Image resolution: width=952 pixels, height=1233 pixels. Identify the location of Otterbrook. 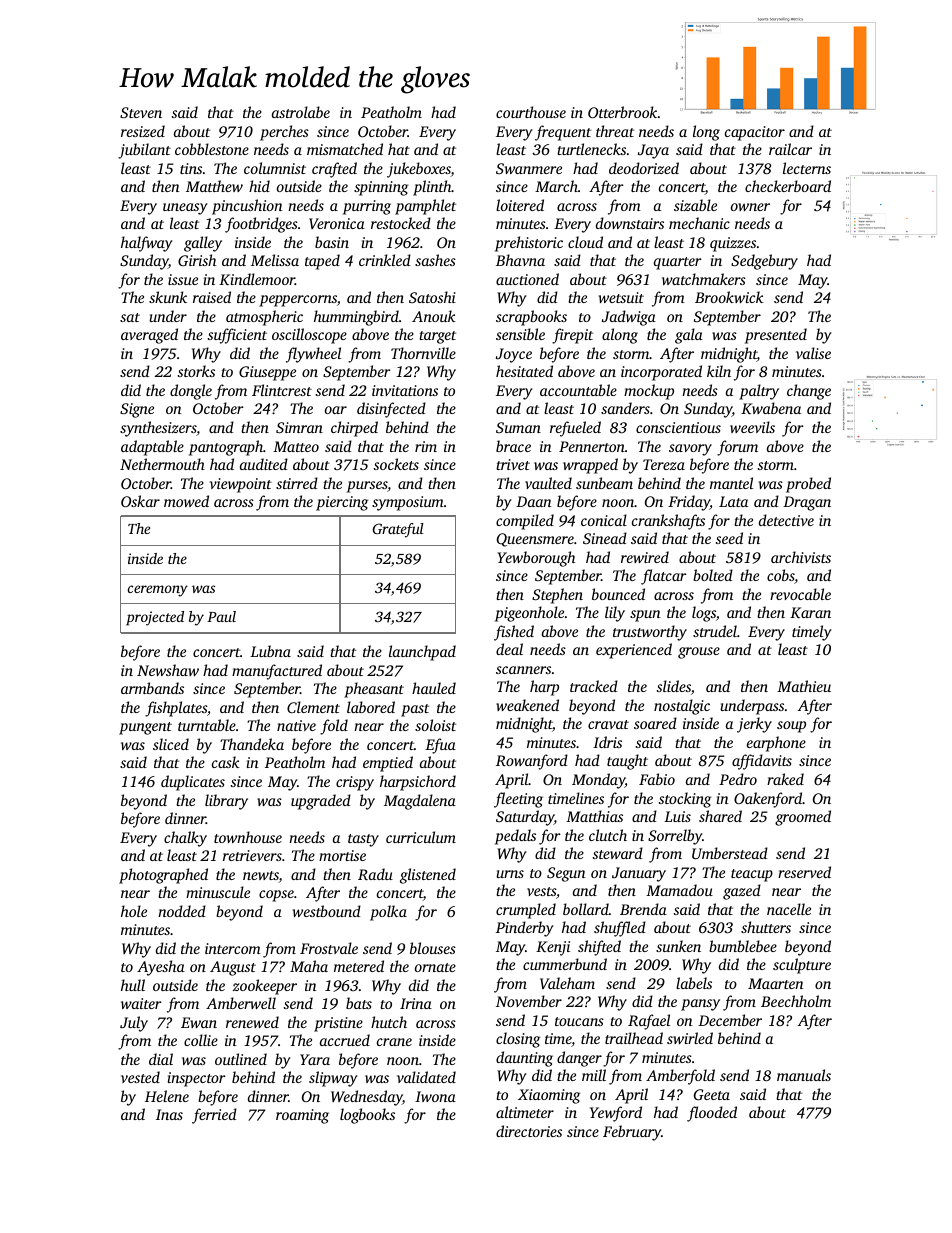
(622, 112).
